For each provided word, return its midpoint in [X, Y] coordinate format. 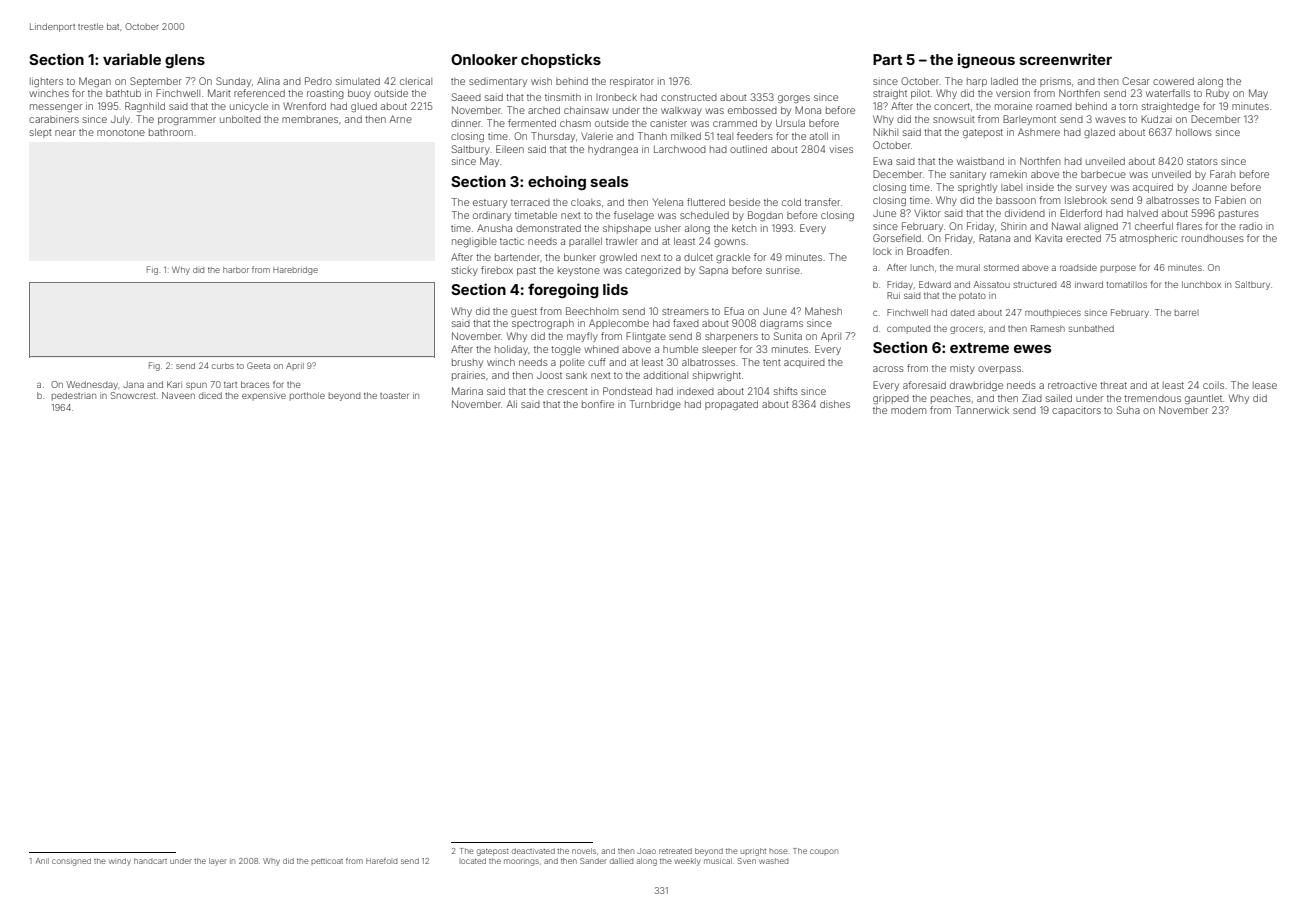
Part [887, 59]
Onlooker [484, 59]
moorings [521, 862]
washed [774, 861]
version [1013, 93]
